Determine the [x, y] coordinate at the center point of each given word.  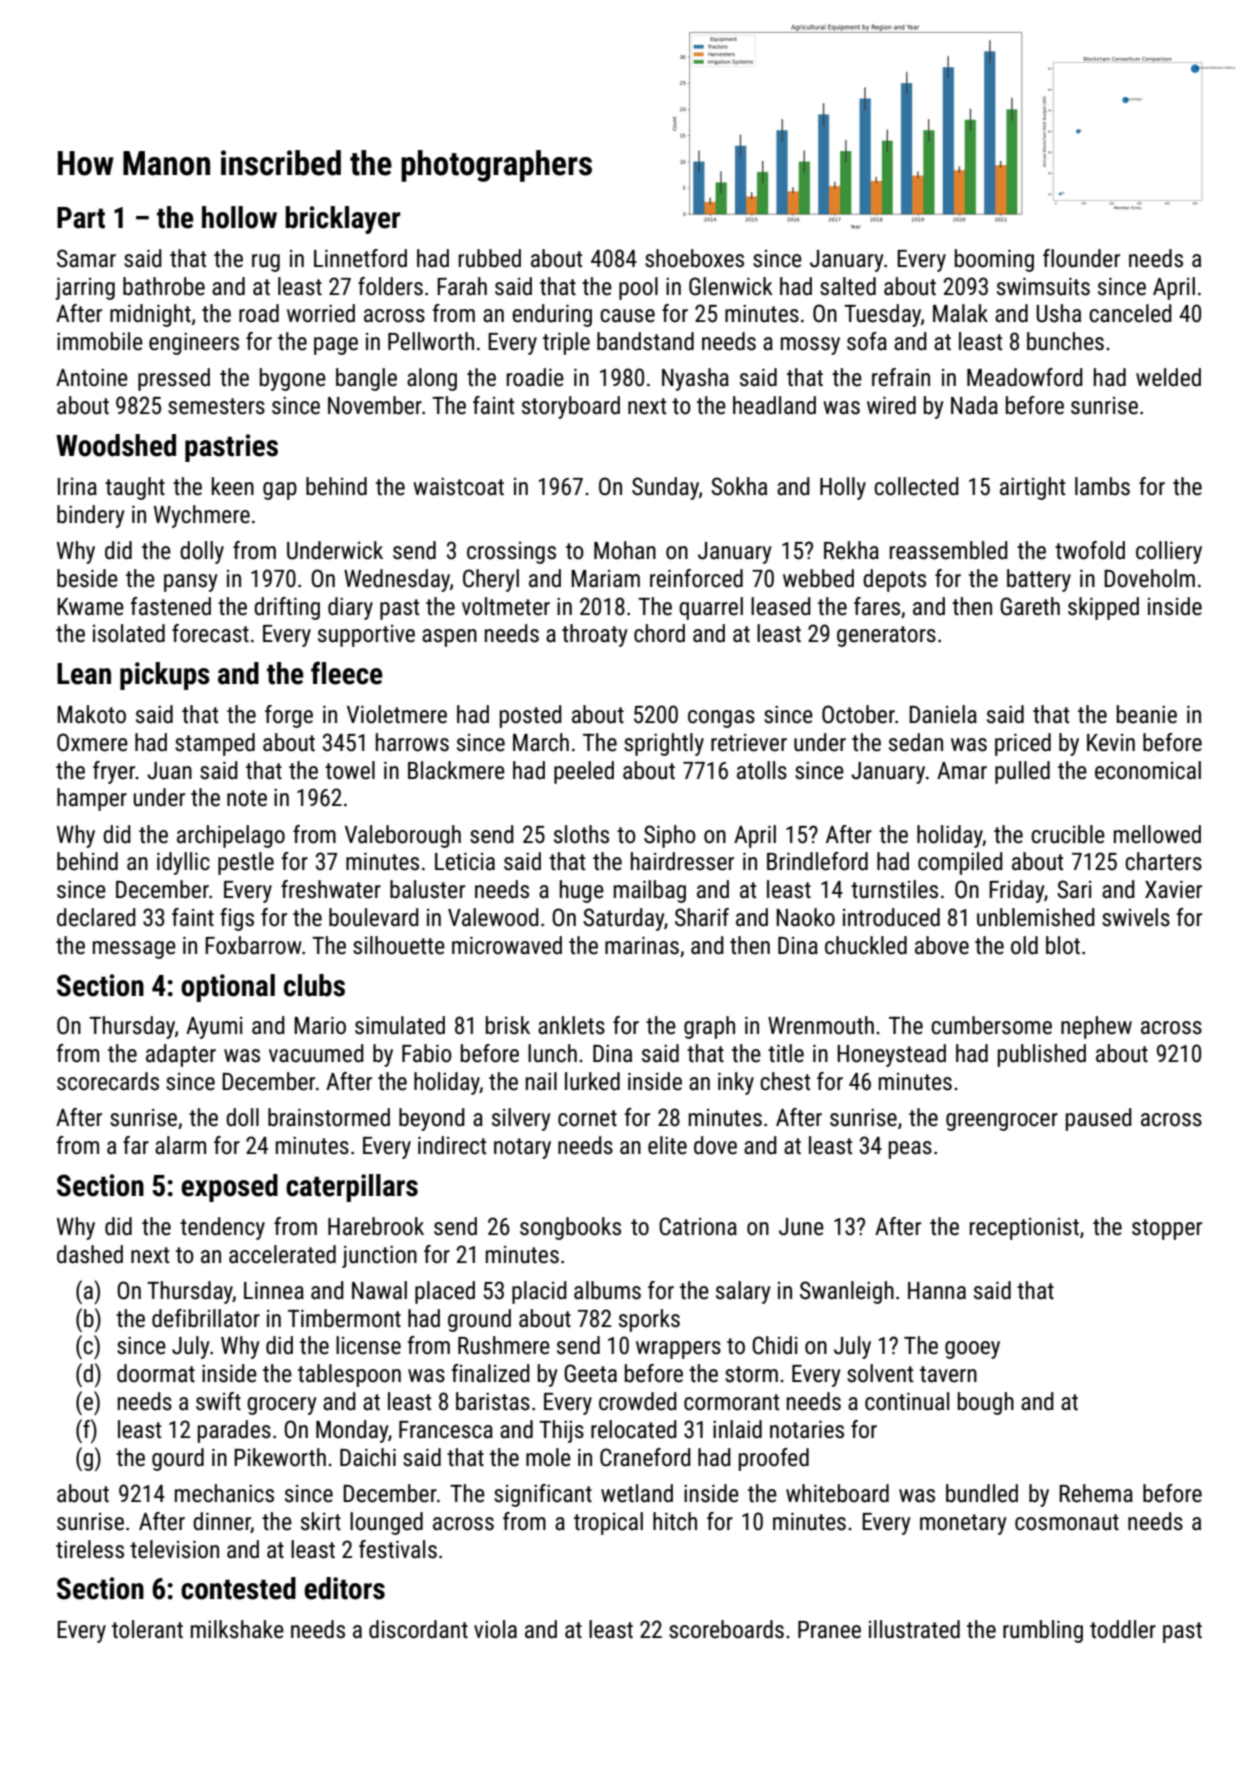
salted [848, 286]
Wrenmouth [821, 1025]
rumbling [1043, 1631]
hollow [239, 217]
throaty [595, 635]
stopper [1167, 1229]
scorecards [108, 1081]
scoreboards [726, 1629]
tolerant [147, 1629]
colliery [1169, 552]
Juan [169, 771]
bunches [1065, 341]
